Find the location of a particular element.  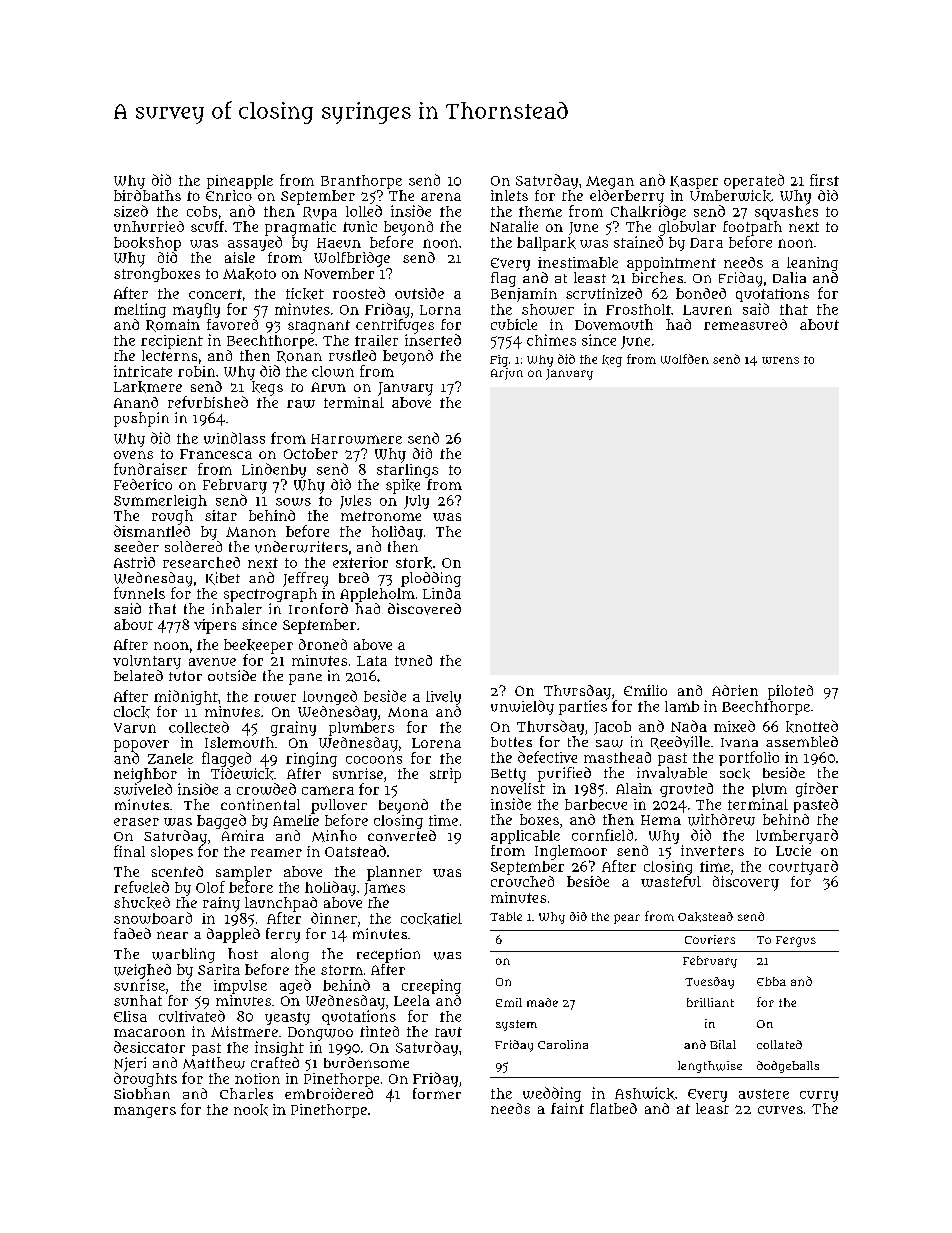

knotted is located at coordinates (812, 726).
